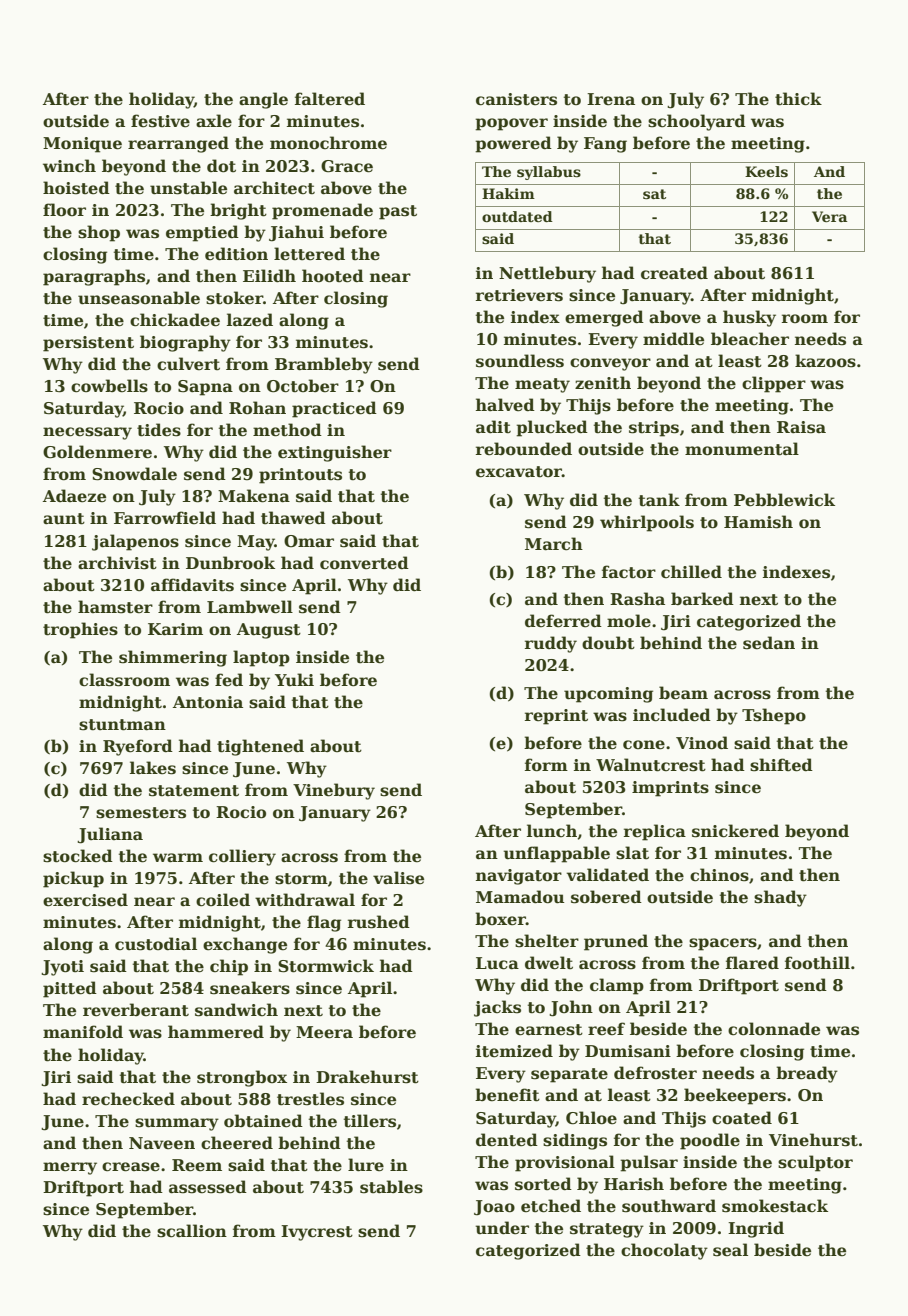 The width and height of the screenshot is (908, 1316). What do you see at coordinates (798, 99) in the screenshot?
I see `thick` at bounding box center [798, 99].
